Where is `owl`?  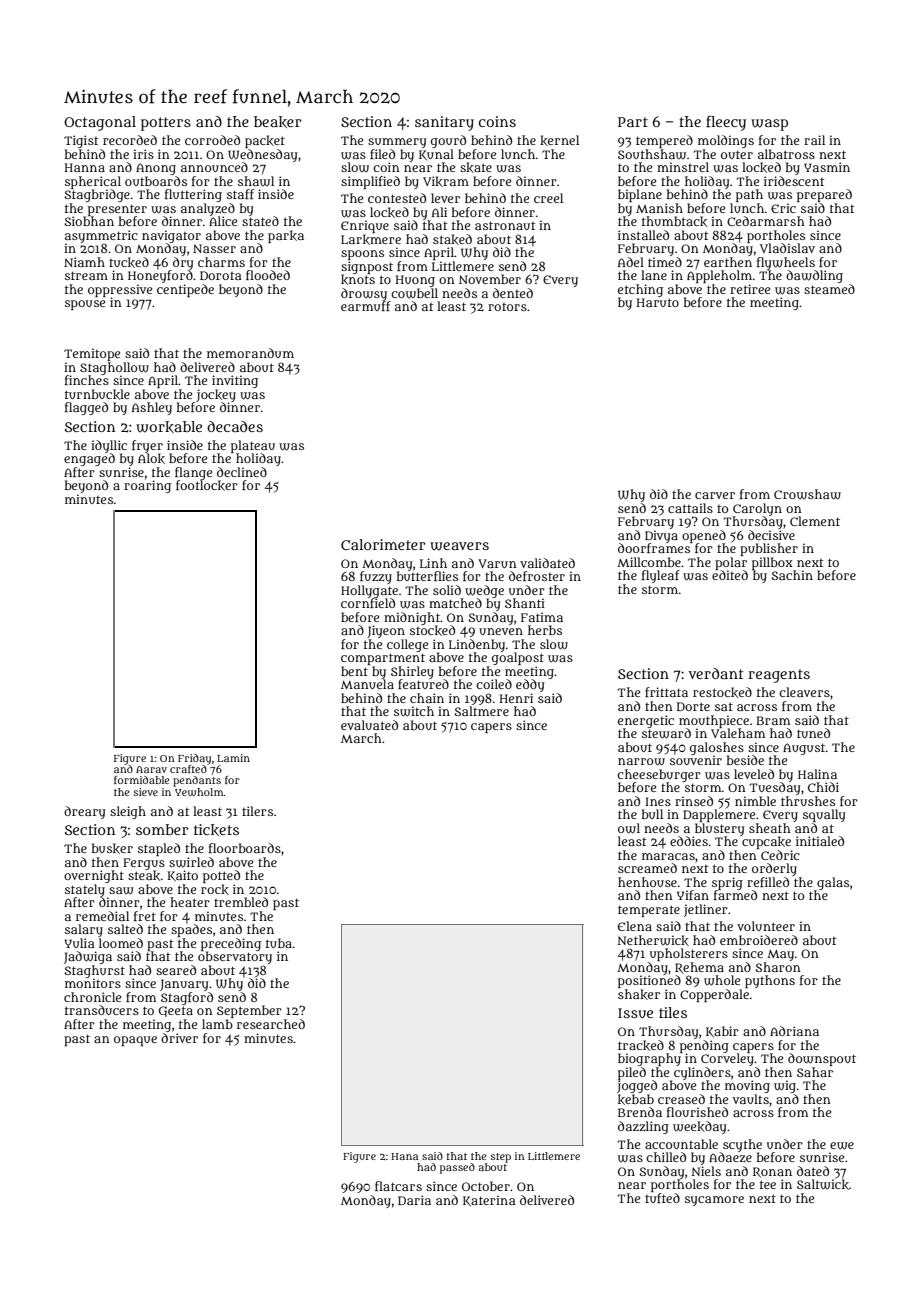
owl is located at coordinates (629, 828).
